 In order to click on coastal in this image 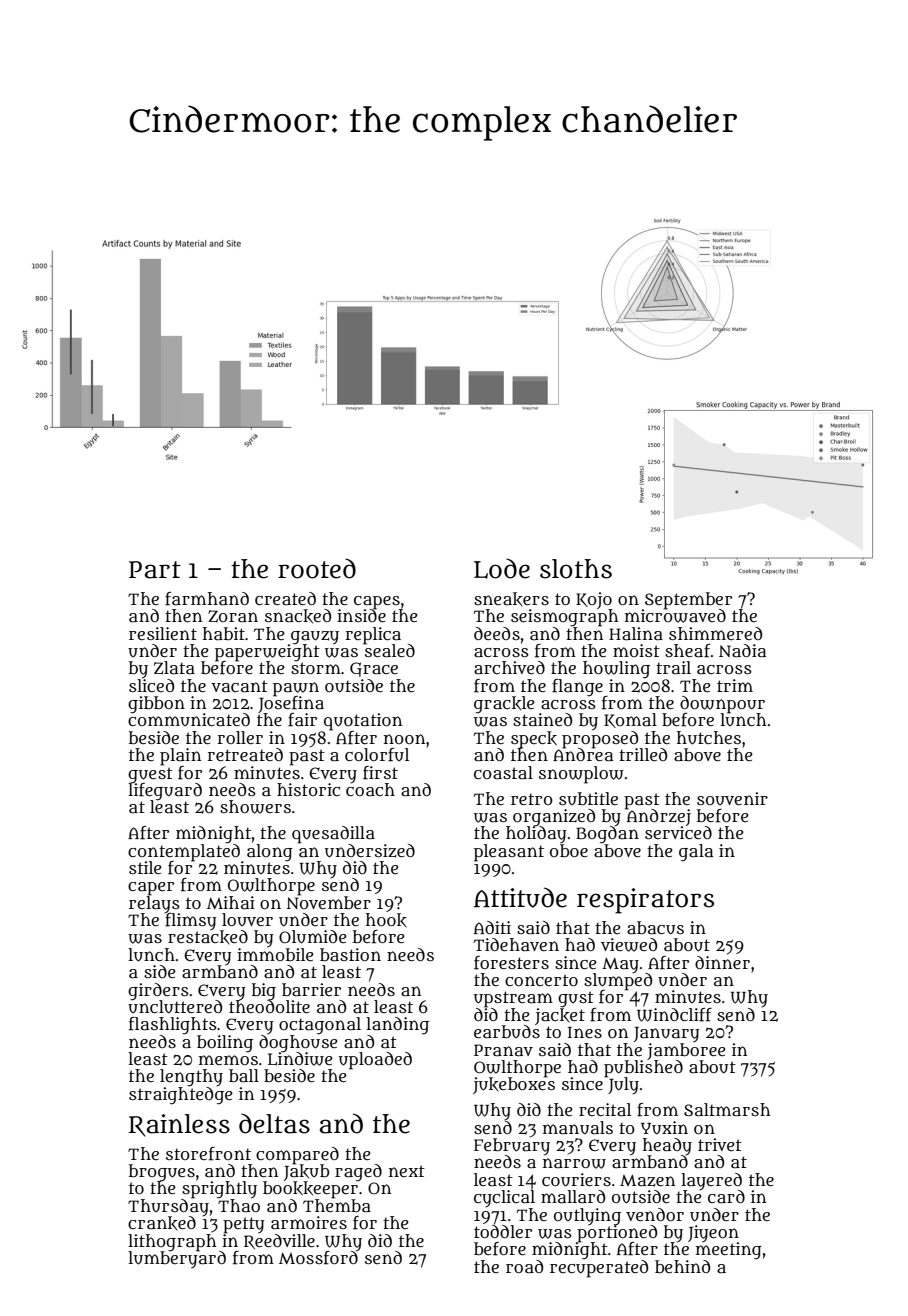, I will do `click(503, 772)`.
